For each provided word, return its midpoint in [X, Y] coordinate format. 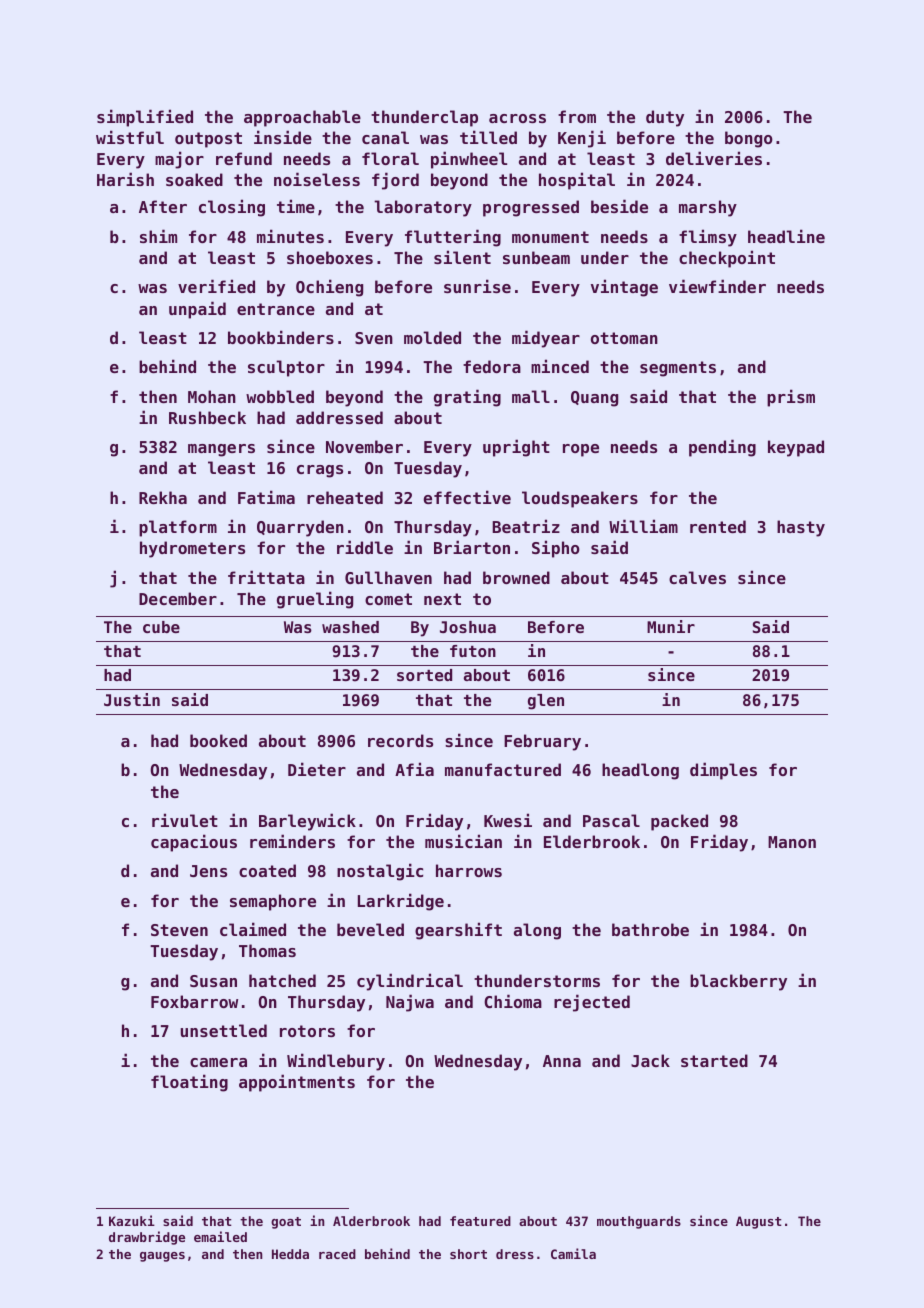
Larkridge [401, 902]
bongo [749, 139]
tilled [488, 137]
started [714, 1060]
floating [189, 1083]
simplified [145, 118]
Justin [132, 699]
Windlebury [336, 1062]
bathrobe [650, 929]
